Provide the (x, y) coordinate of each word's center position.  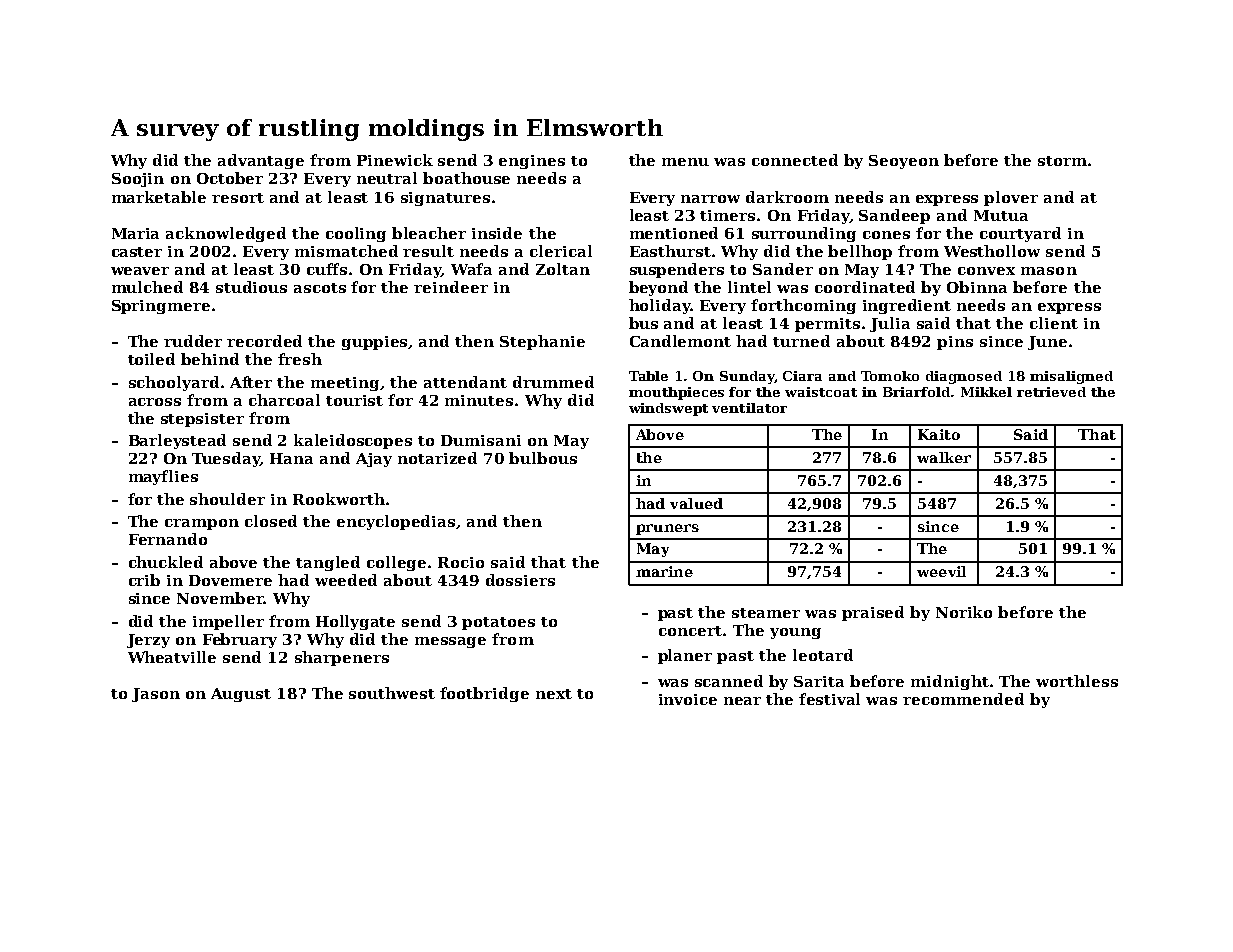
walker (944, 457)
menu (685, 162)
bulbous (543, 458)
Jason (156, 695)
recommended (963, 699)
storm (1062, 161)
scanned (729, 681)
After (251, 382)
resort (238, 198)
